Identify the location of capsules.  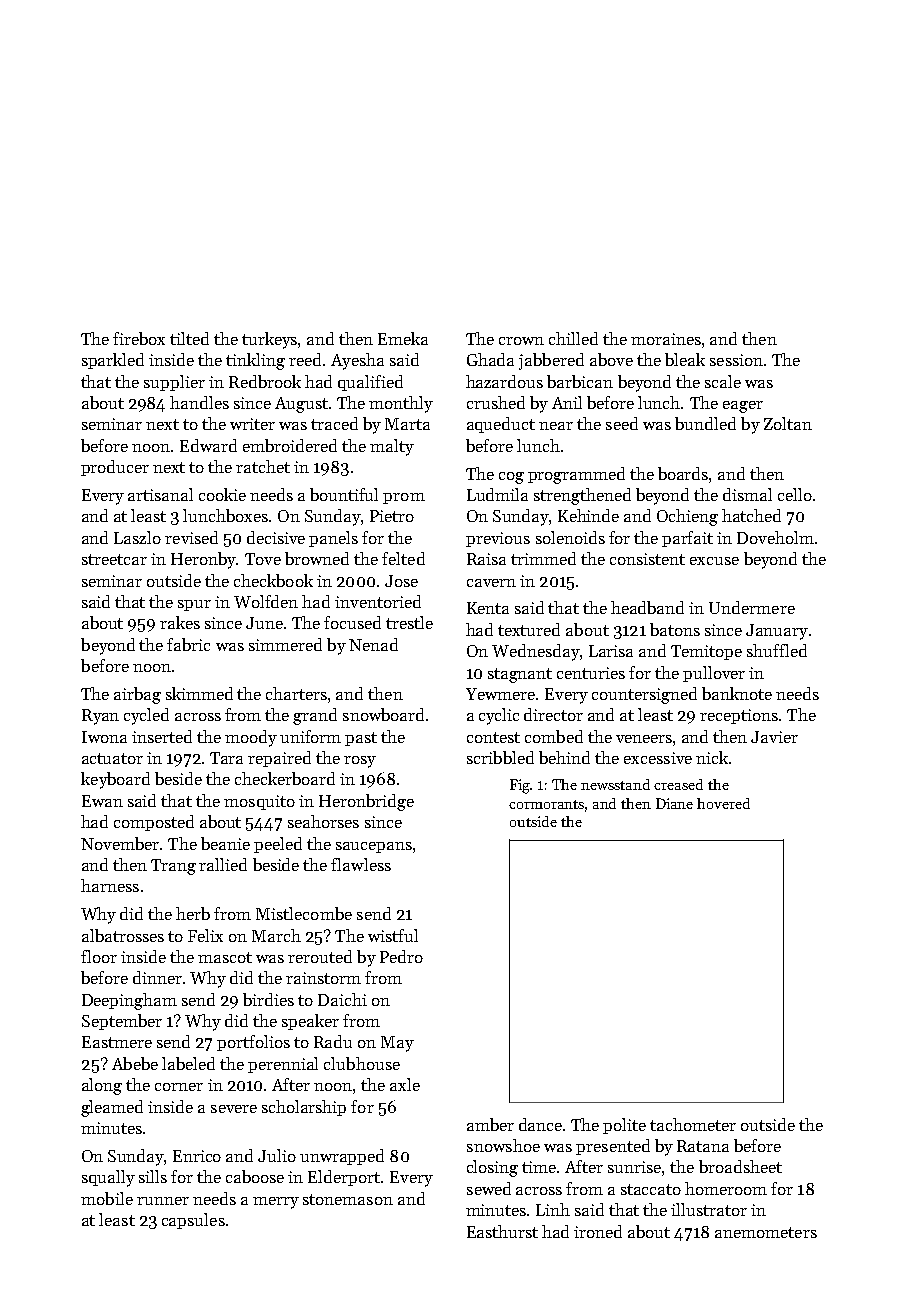
(193, 1221).
